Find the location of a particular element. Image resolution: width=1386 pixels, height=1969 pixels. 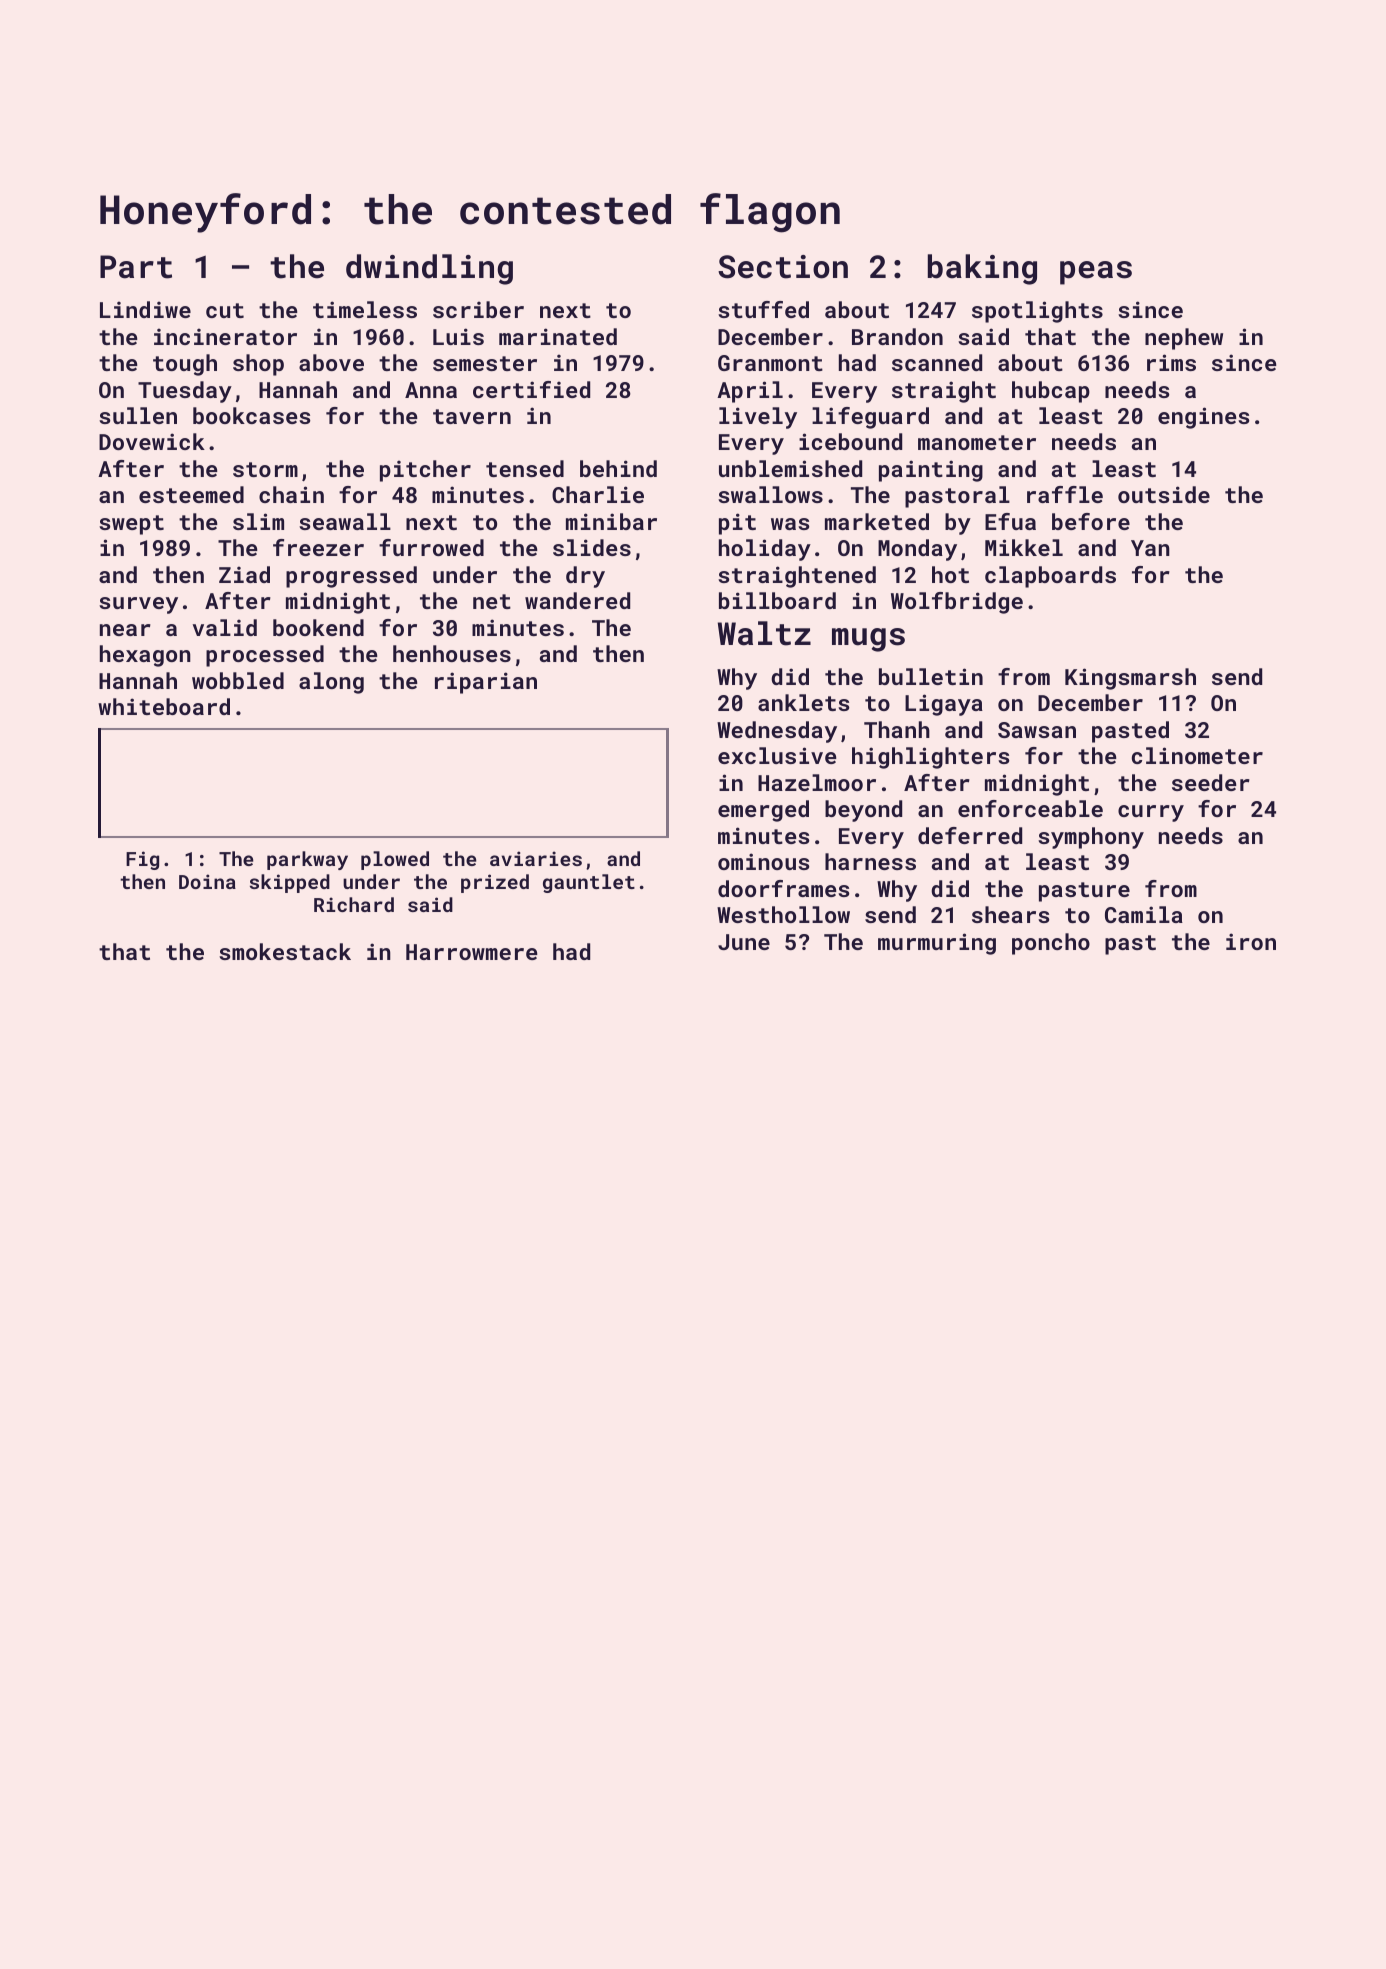

Section is located at coordinates (783, 267).
